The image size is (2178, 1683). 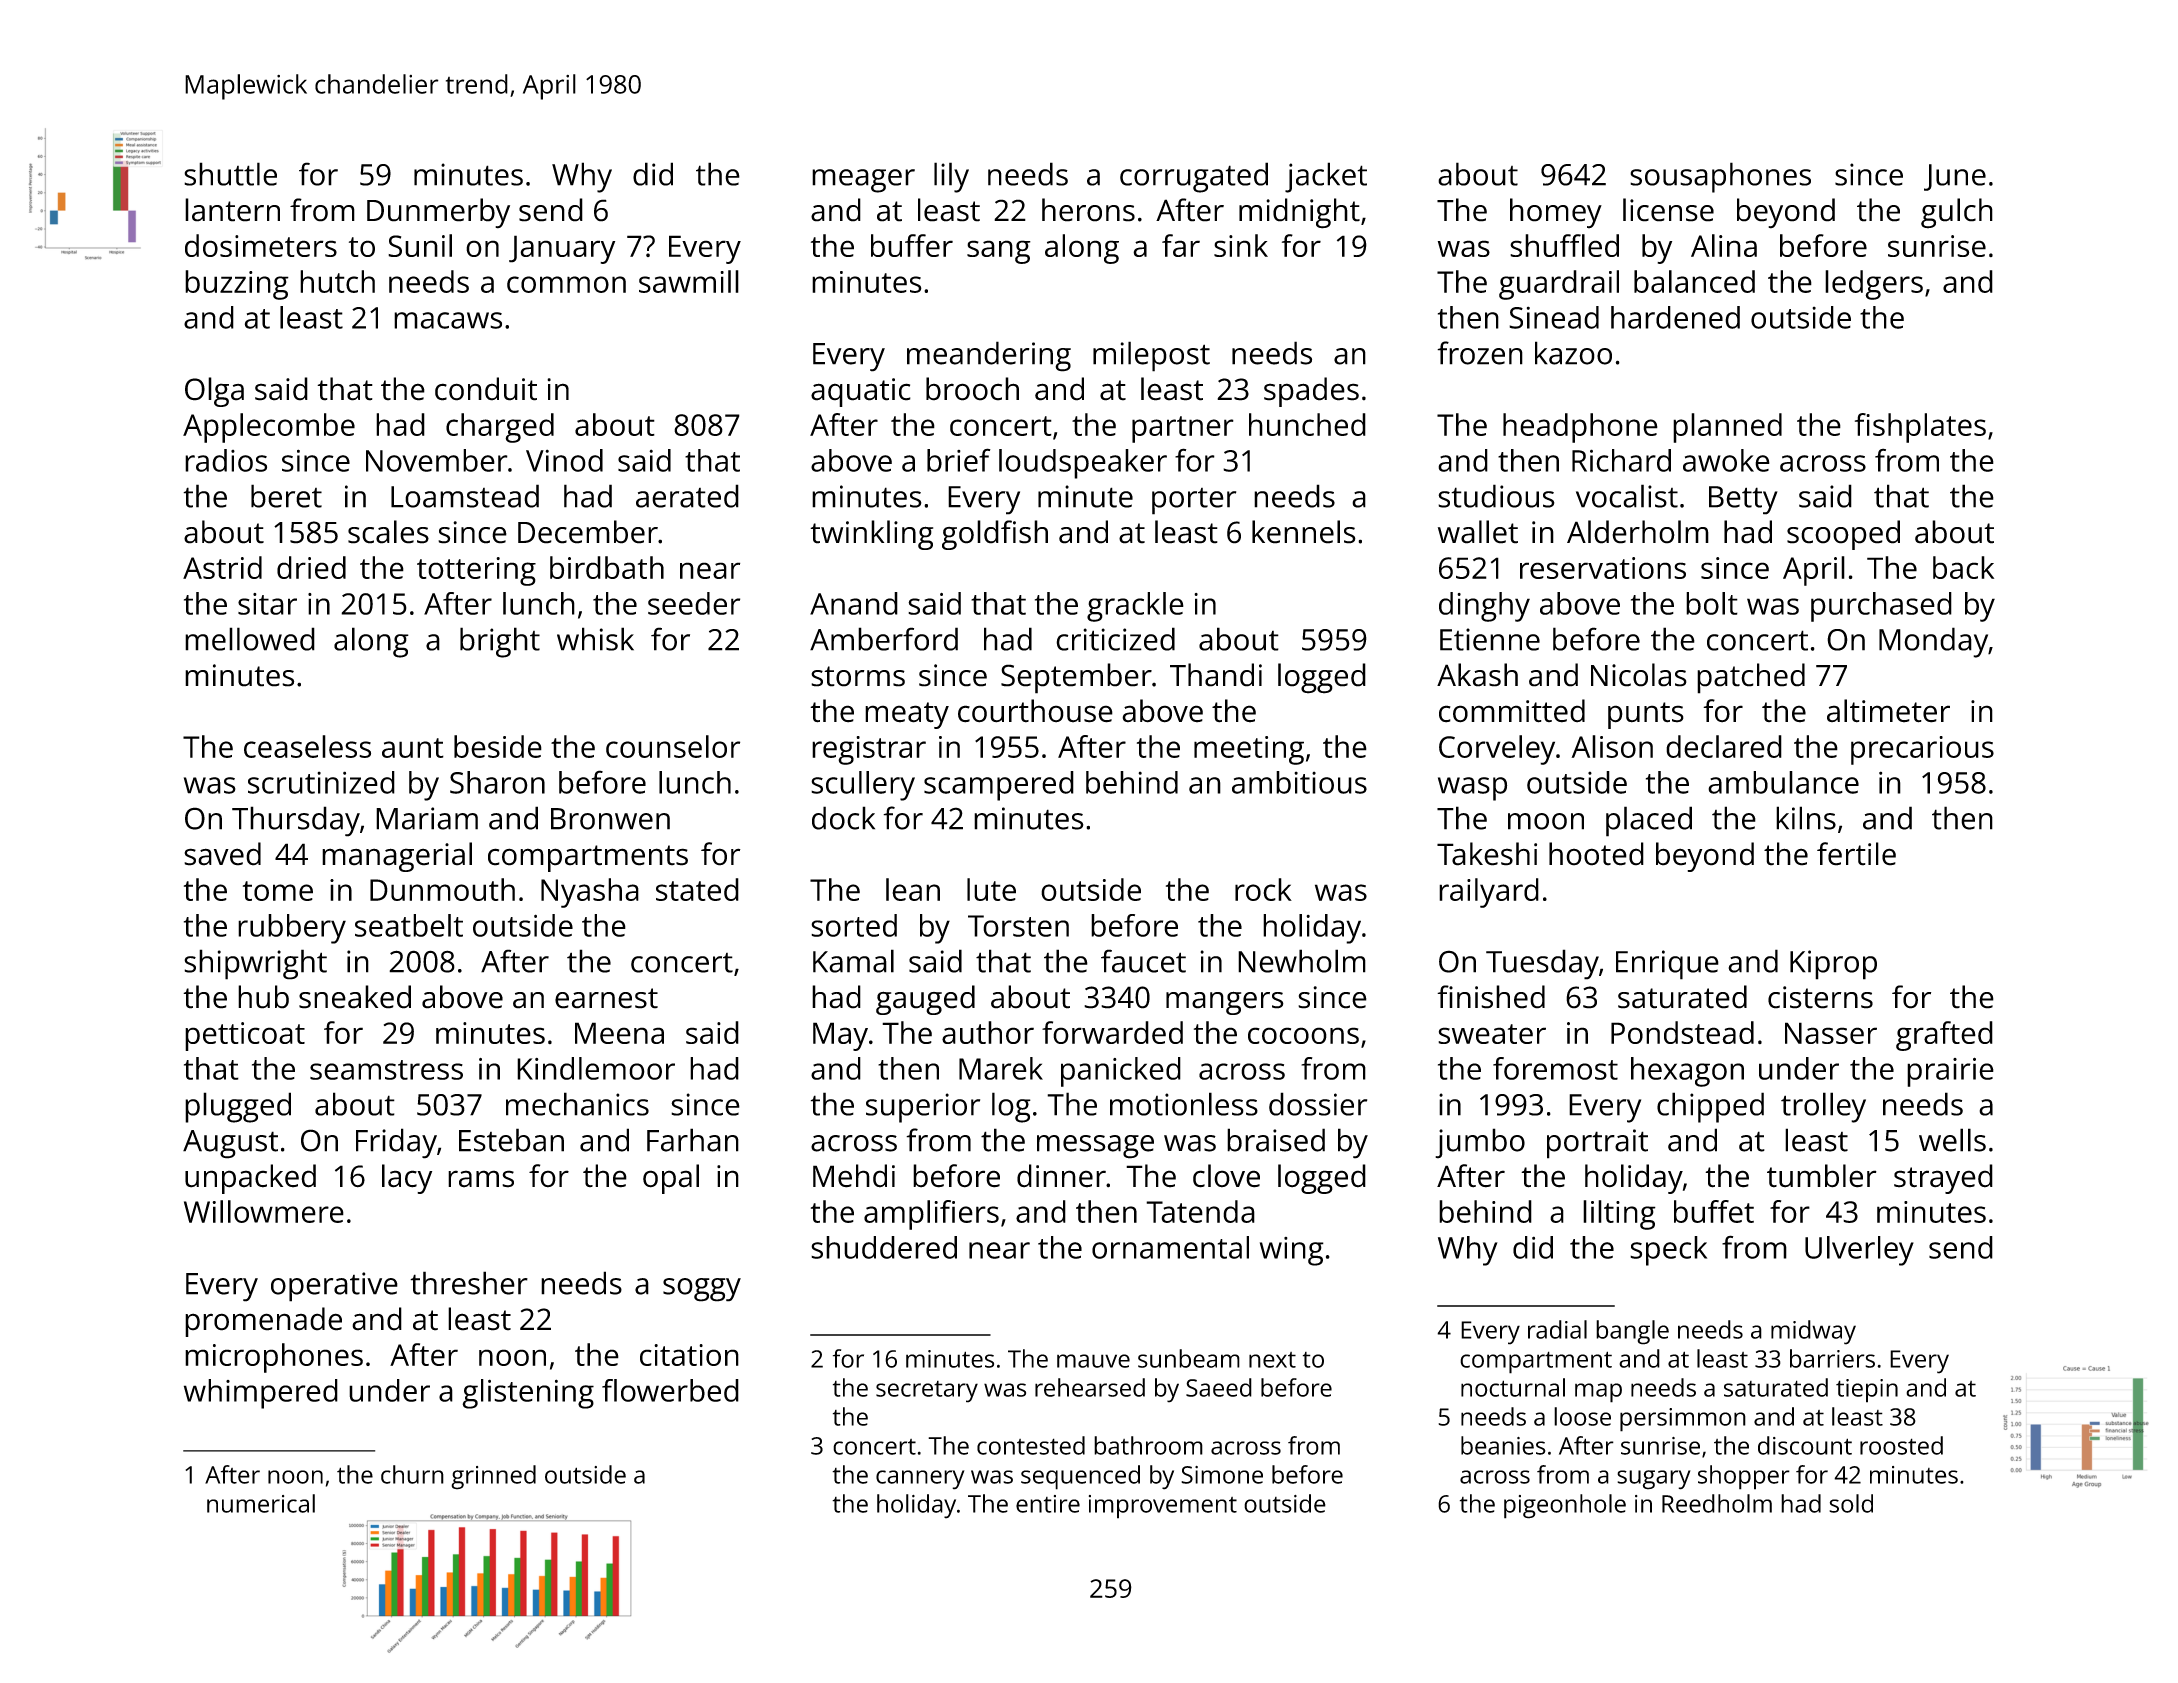 What do you see at coordinates (1303, 1035) in the document?
I see `cocoons` at bounding box center [1303, 1035].
